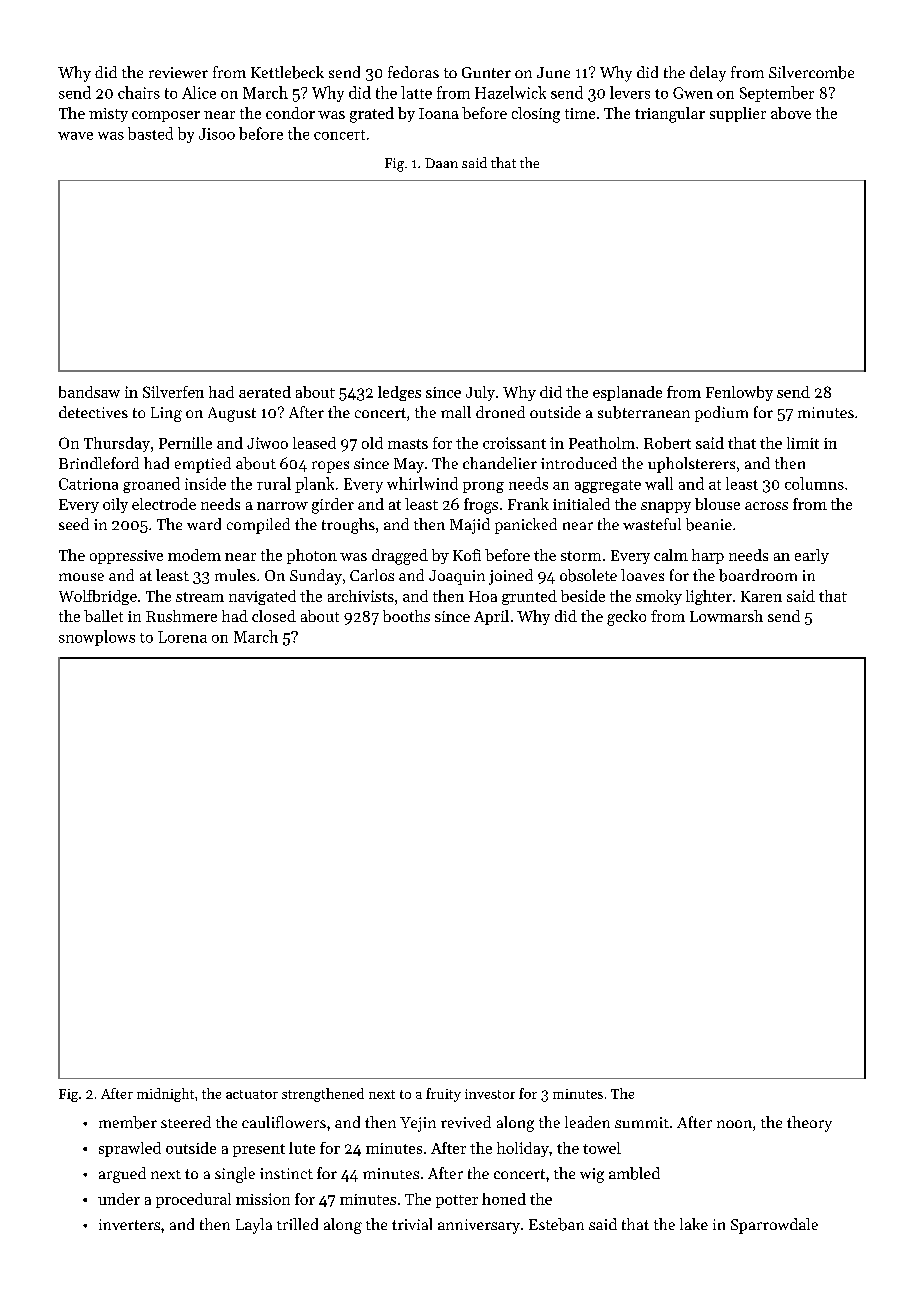  Describe the element at coordinates (642, 575) in the document. I see `loaves` at that location.
